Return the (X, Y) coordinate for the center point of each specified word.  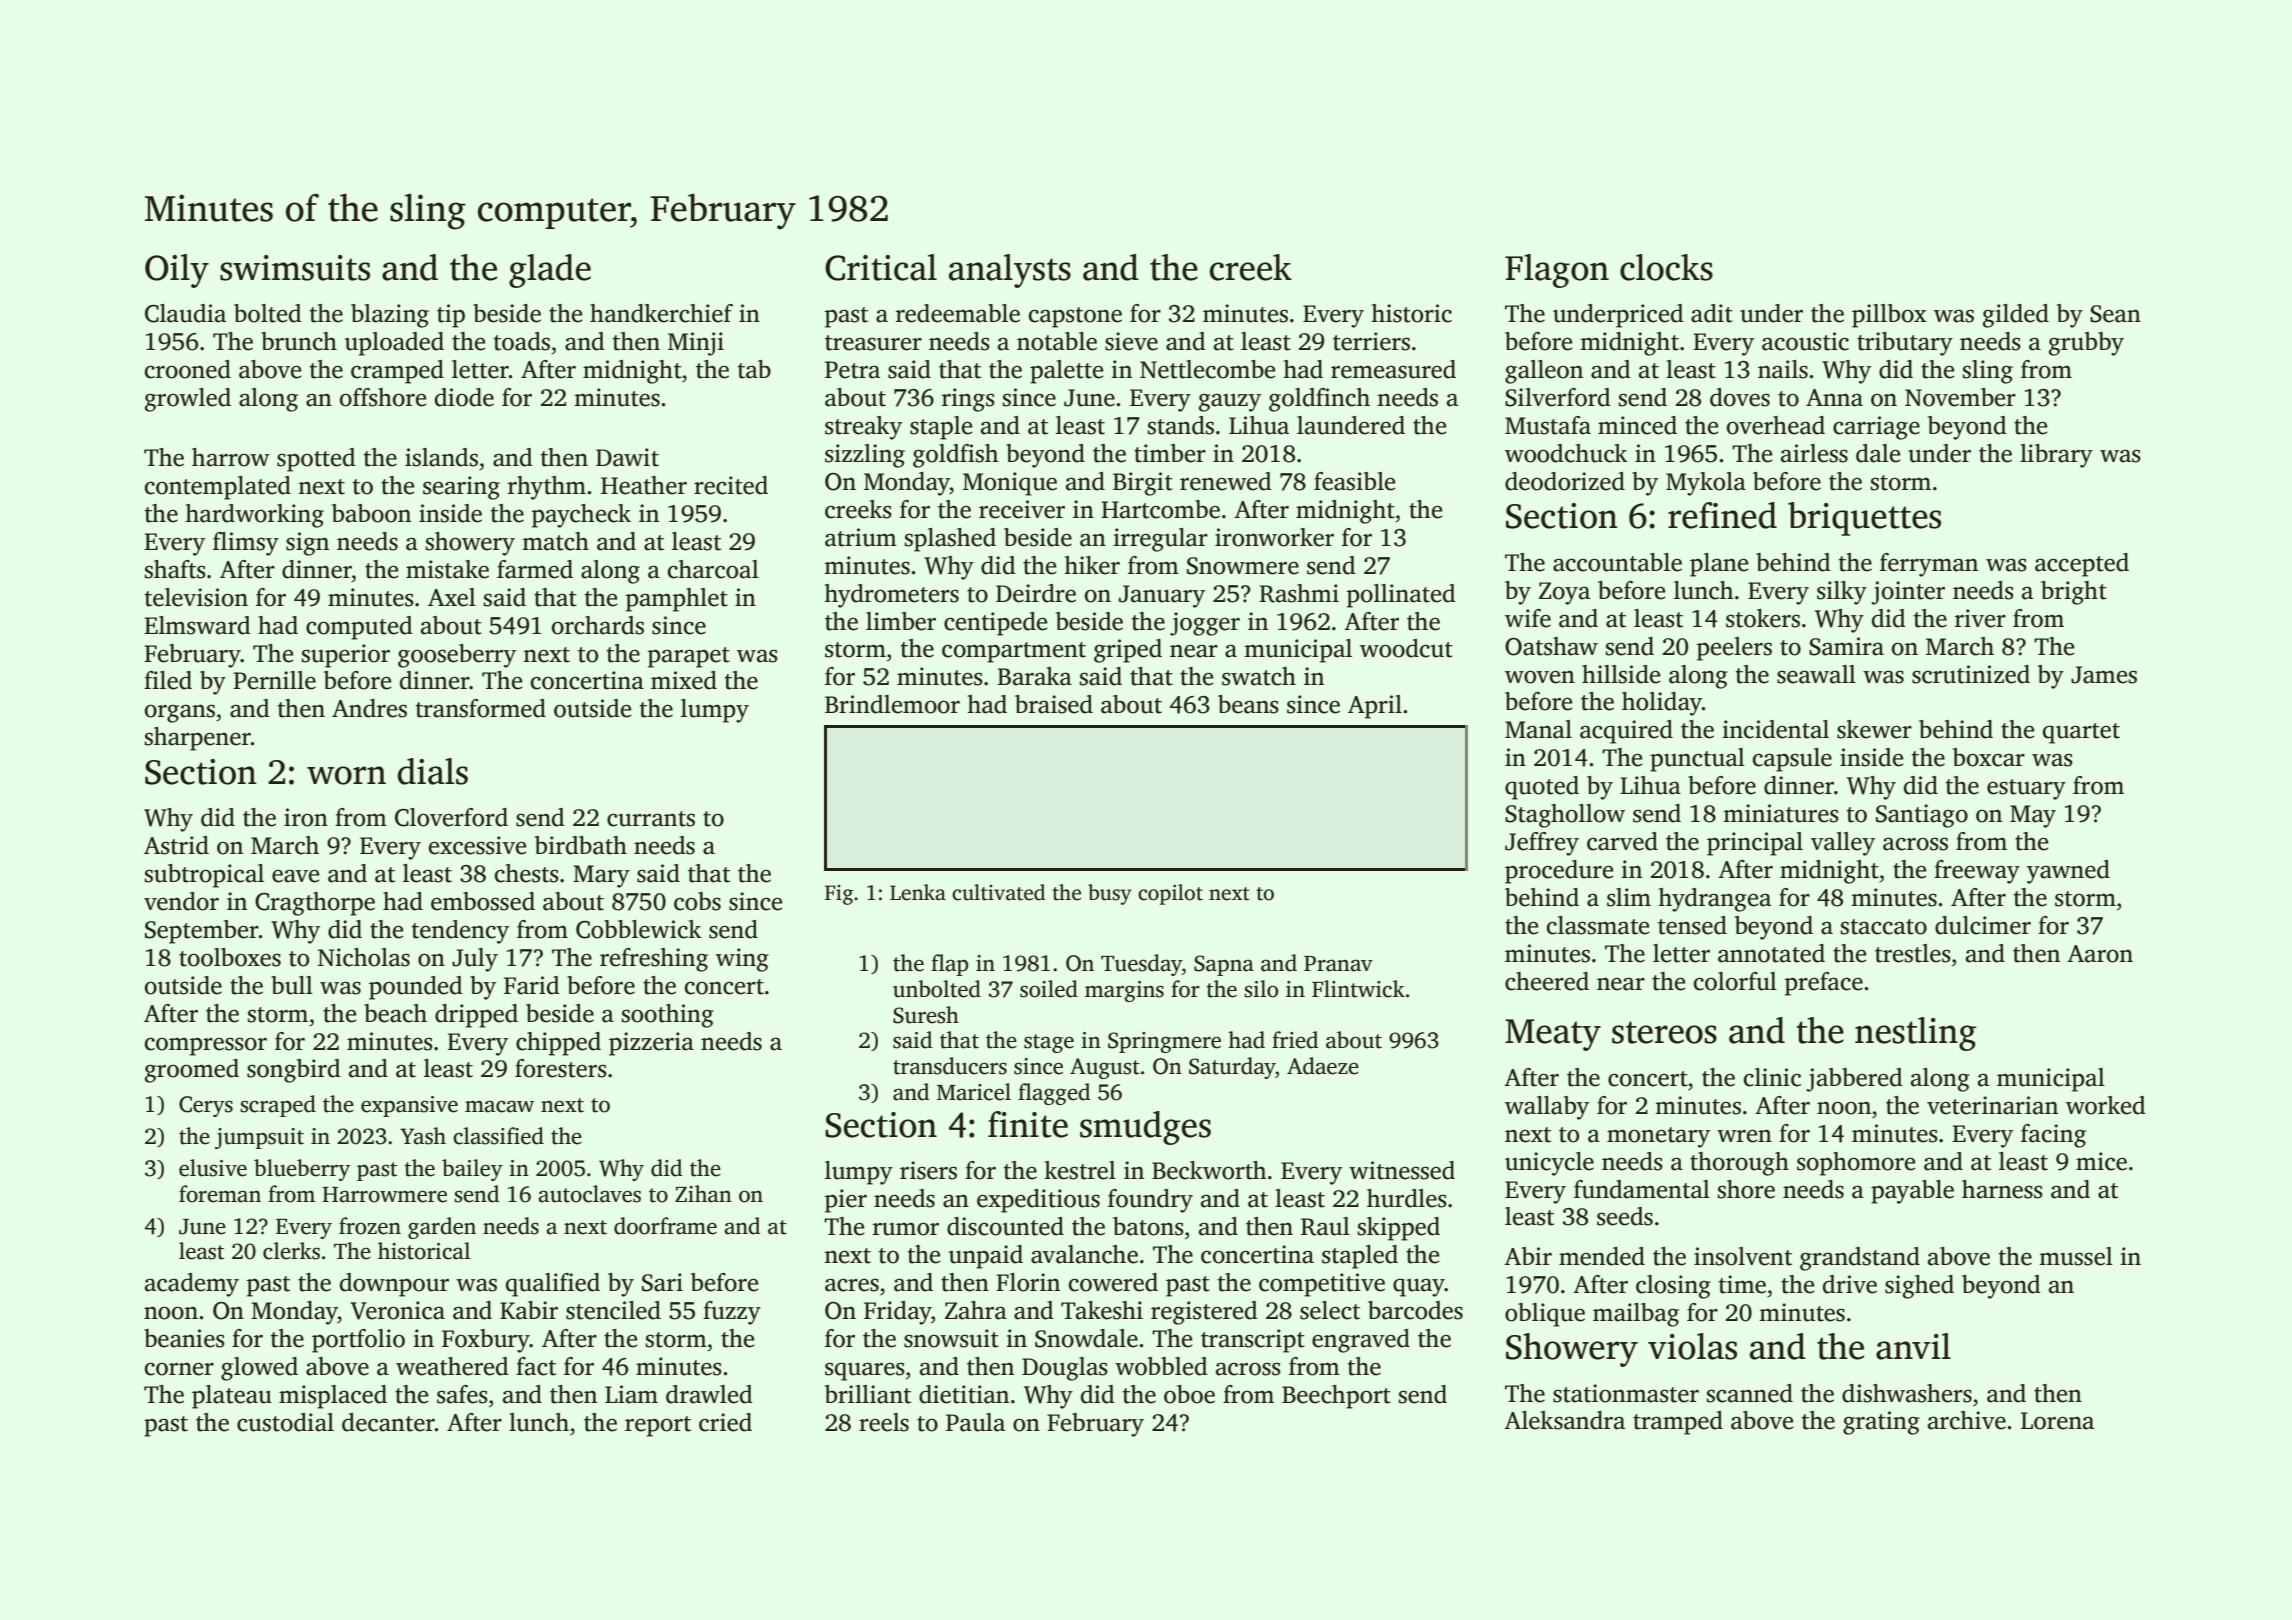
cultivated (998, 892)
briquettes (1864, 519)
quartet (2081, 733)
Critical (881, 267)
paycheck (581, 516)
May (2033, 816)
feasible (1355, 481)
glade (550, 271)
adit (1712, 313)
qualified (552, 1285)
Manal (1538, 729)
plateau (232, 1397)
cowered (1113, 1282)
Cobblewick (639, 929)
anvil (1913, 1346)
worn (346, 775)
